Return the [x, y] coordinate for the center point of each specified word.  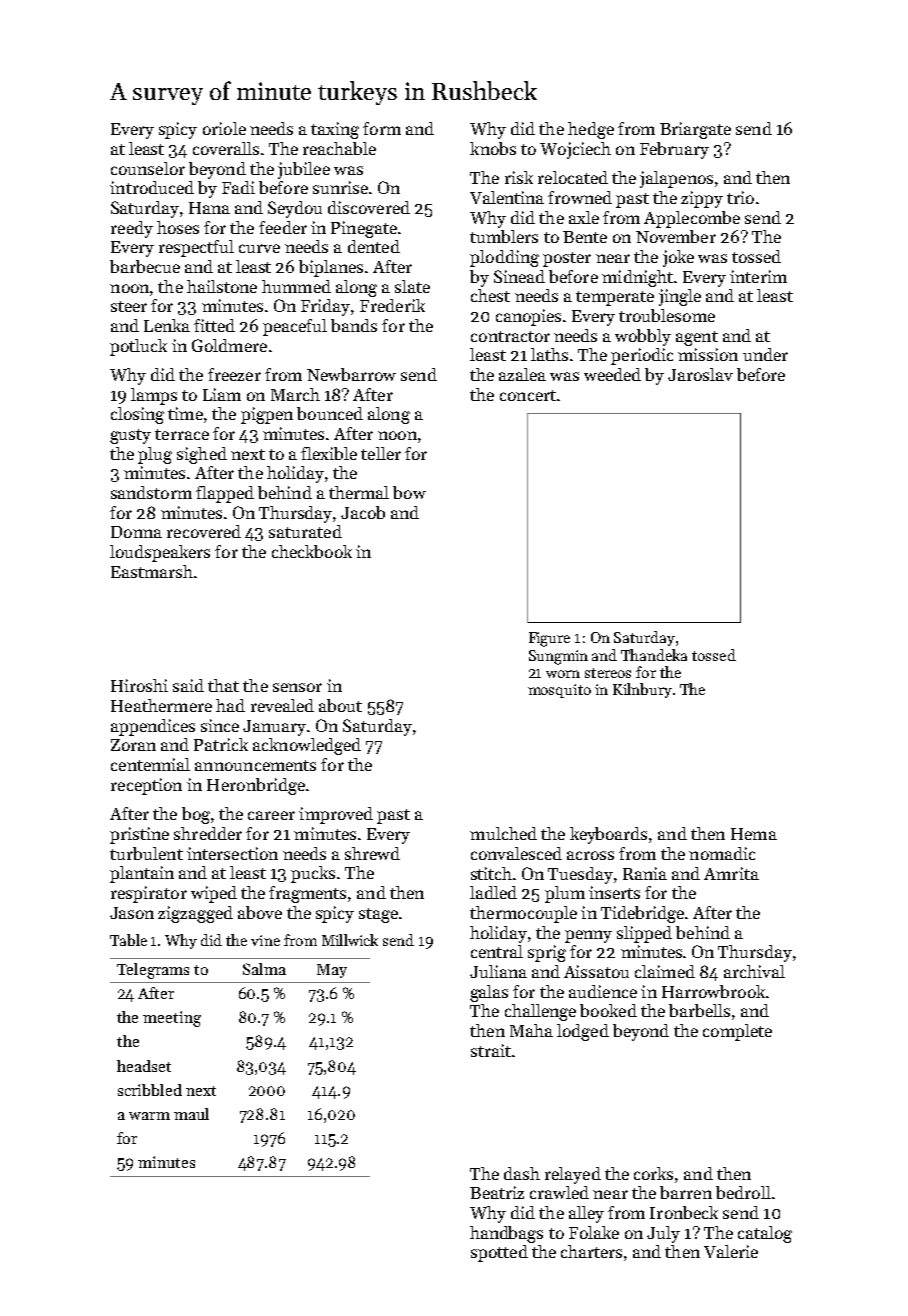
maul [191, 1114]
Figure [549, 639]
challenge [540, 1012]
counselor [148, 168]
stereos [608, 673]
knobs [493, 148]
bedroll [743, 1192]
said [188, 685]
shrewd [372, 853]
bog [196, 815]
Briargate [695, 130]
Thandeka [654, 655]
